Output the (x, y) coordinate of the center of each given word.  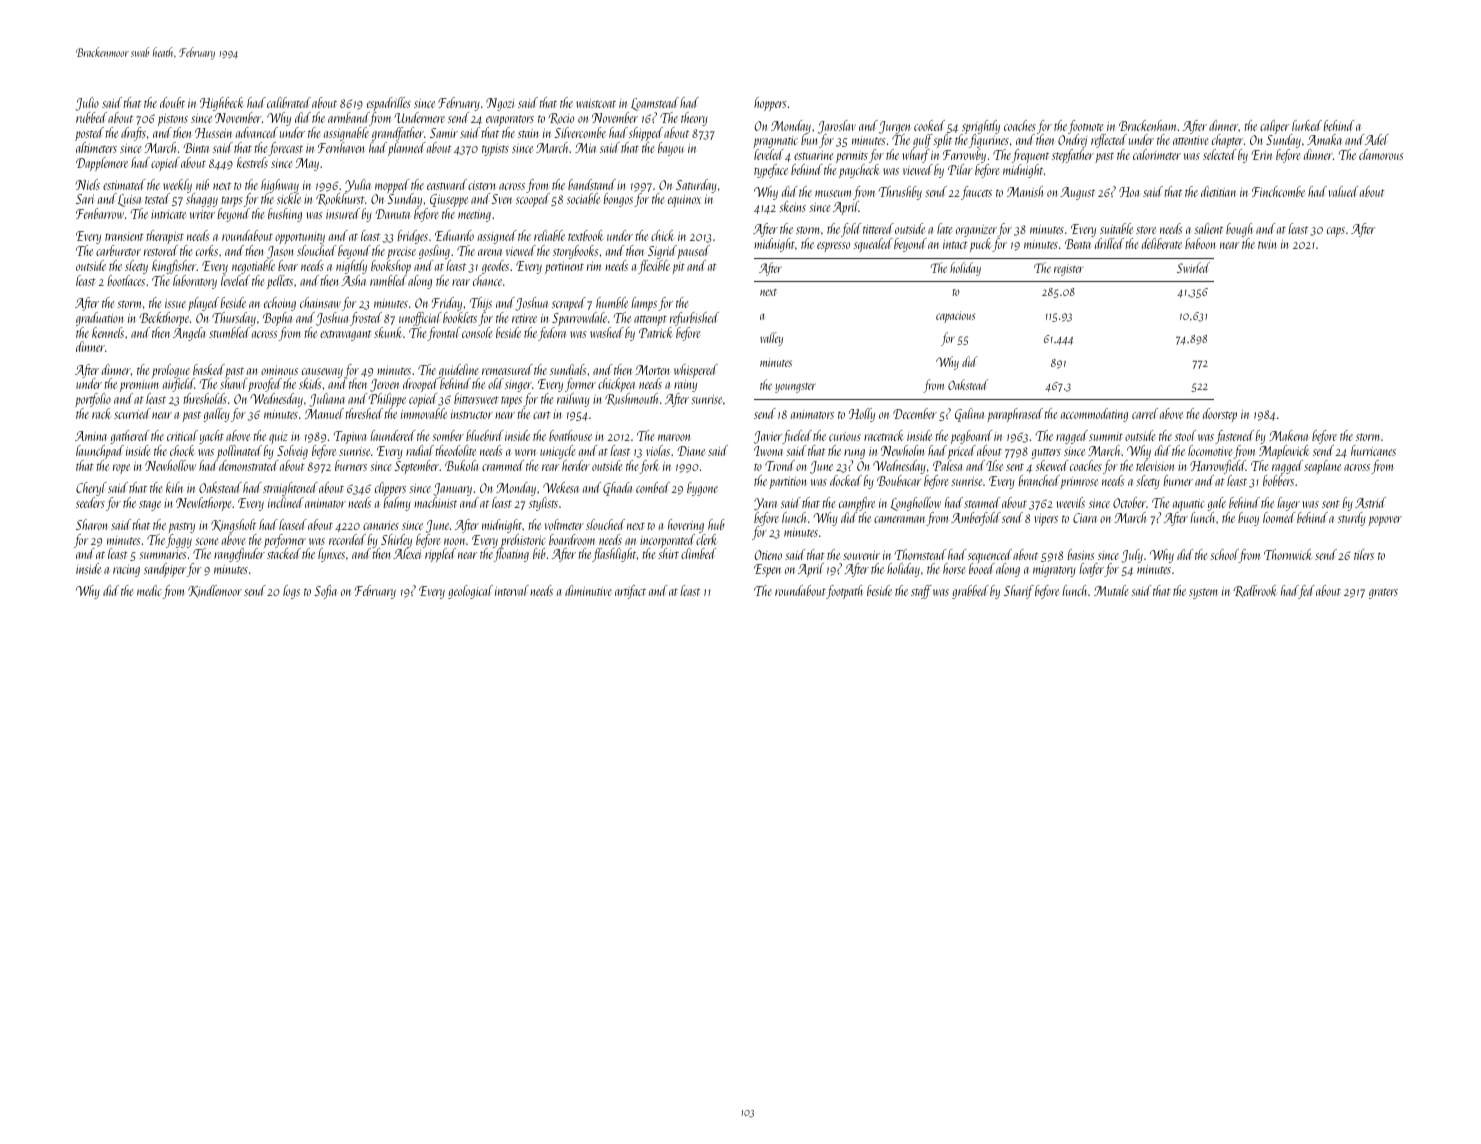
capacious (955, 317)
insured (343, 213)
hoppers (770, 104)
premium (139, 386)
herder (576, 465)
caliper (1275, 127)
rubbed (91, 117)
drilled (1109, 243)
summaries (162, 554)
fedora (552, 334)
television (1155, 465)
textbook (586, 235)
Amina (91, 436)
